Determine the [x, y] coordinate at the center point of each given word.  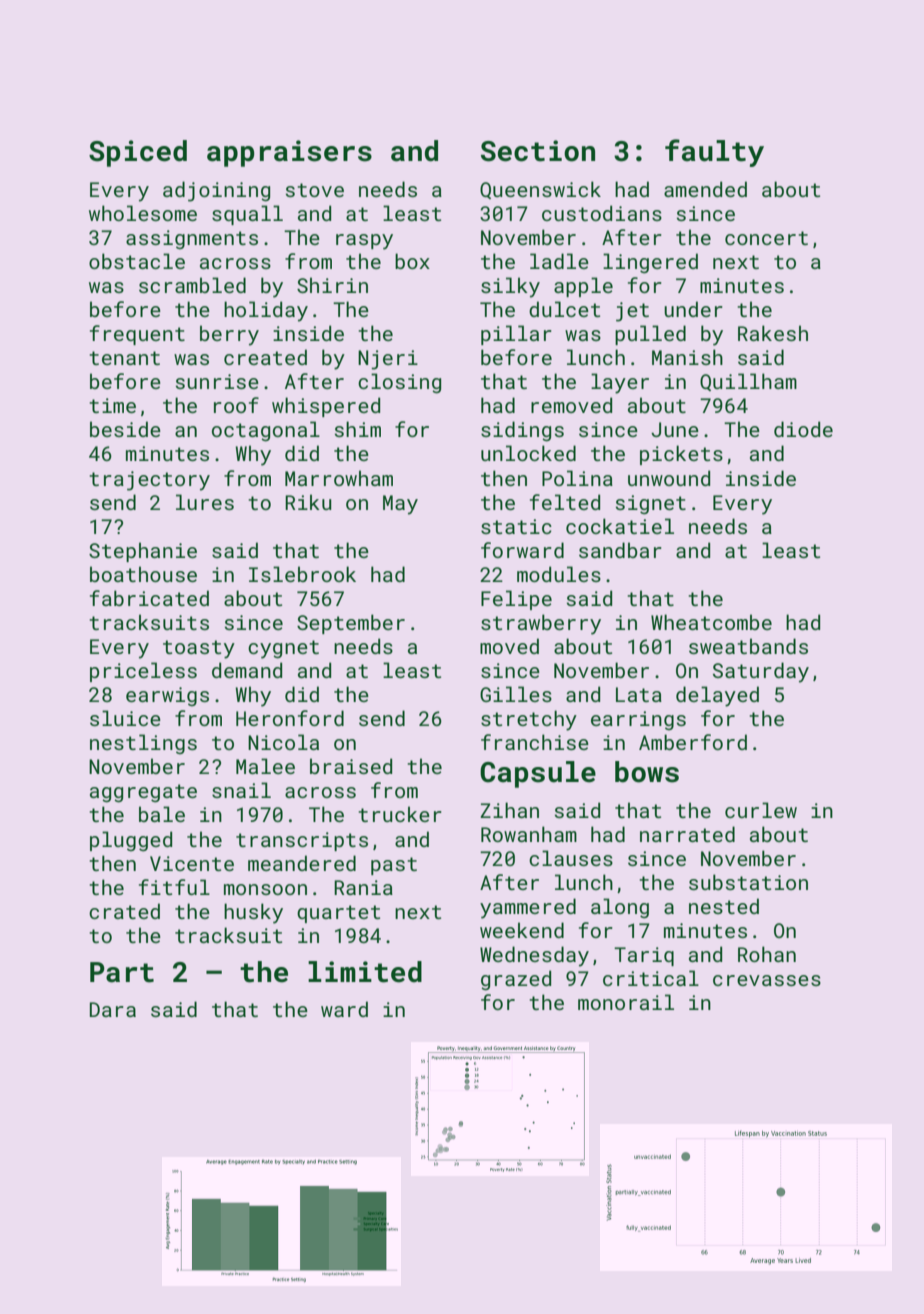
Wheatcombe [711, 622]
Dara [113, 1009]
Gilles [516, 694]
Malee [265, 766]
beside [125, 429]
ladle [559, 261]
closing [399, 383]
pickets [681, 455]
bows [647, 772]
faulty [714, 153]
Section [538, 151]
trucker [400, 814]
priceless [143, 672]
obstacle [137, 261]
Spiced [138, 153]
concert [766, 238]
